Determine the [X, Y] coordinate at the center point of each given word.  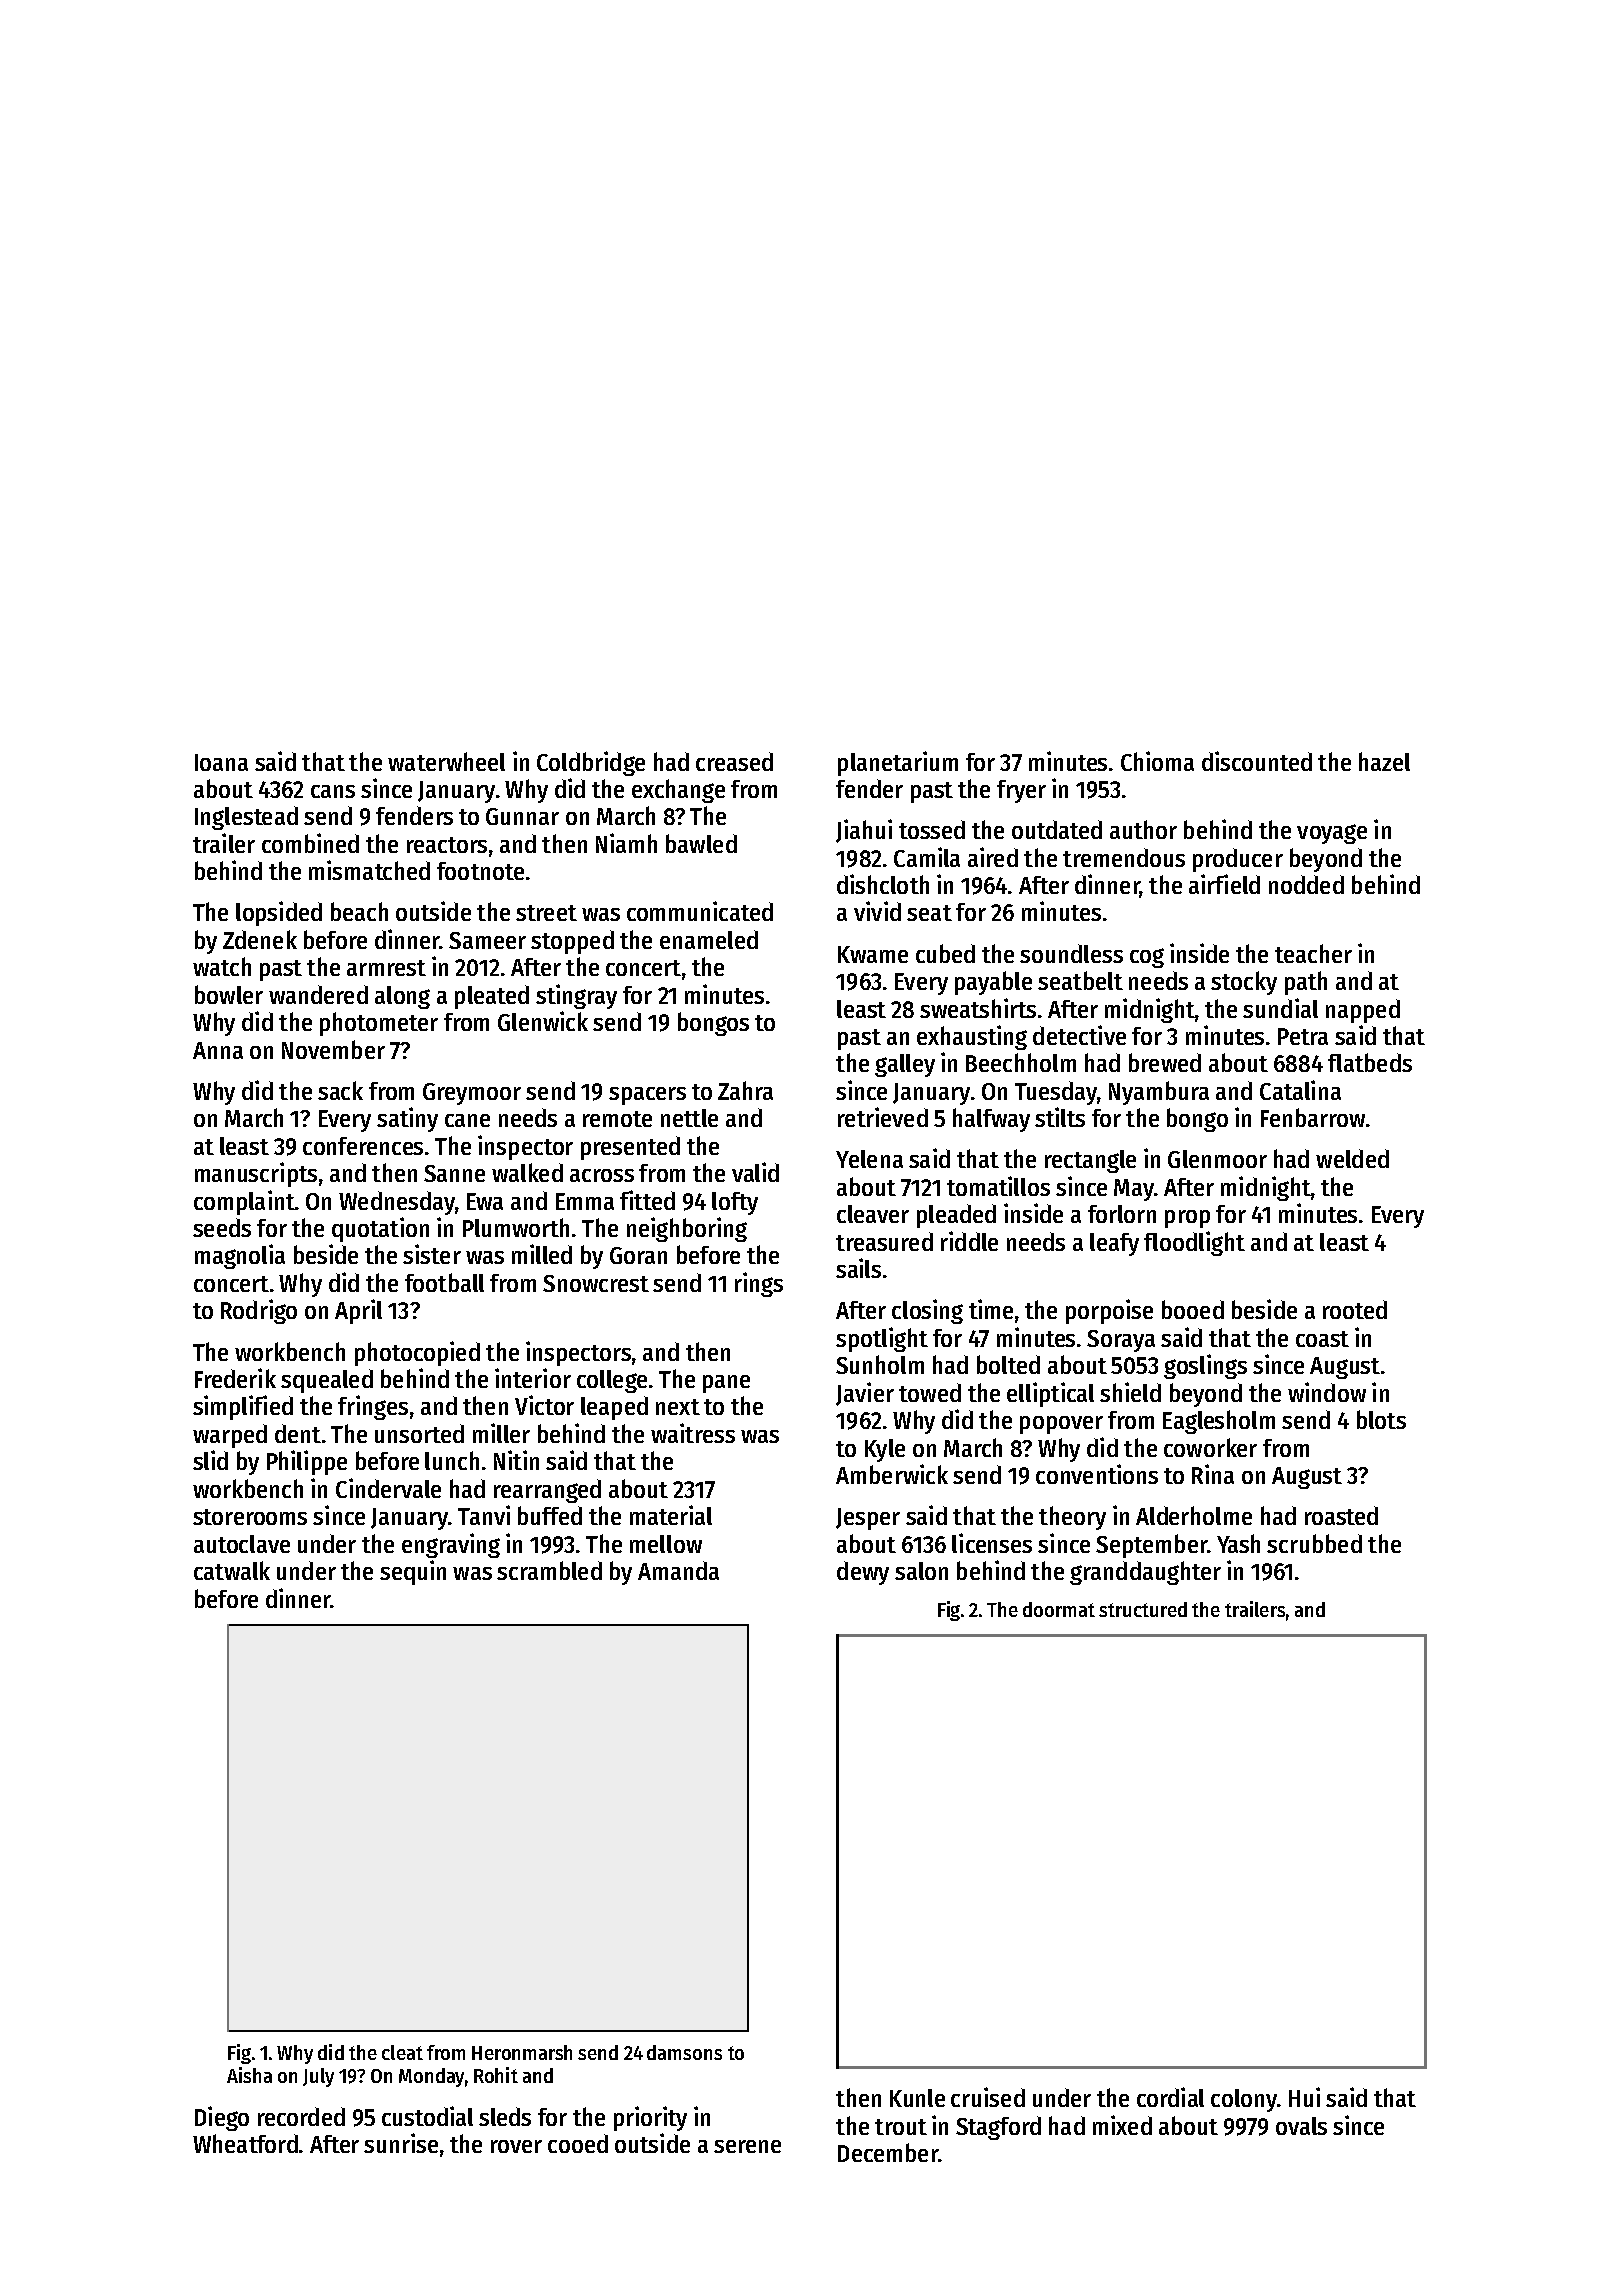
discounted [1257, 761]
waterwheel [446, 761]
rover [516, 2146]
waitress [693, 1433]
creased [734, 761]
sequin [413, 1572]
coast [1322, 1339]
